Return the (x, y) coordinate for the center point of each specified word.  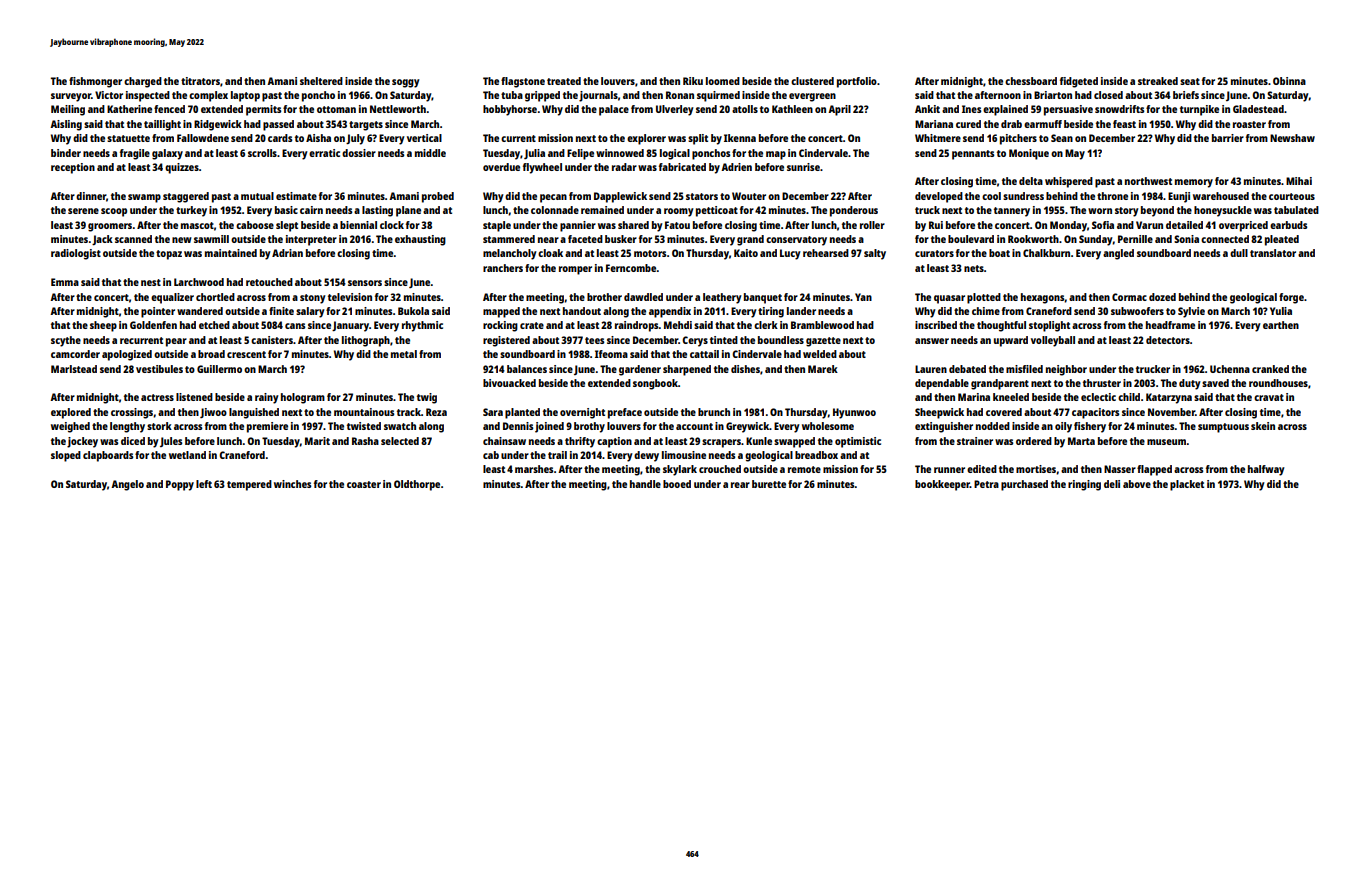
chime (986, 311)
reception (73, 168)
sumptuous (1223, 428)
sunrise (803, 167)
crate (532, 325)
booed (677, 484)
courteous (1292, 196)
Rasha (365, 441)
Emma (65, 282)
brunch (714, 412)
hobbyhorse (510, 110)
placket (1187, 485)
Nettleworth (398, 109)
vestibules (159, 369)
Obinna (1289, 81)
